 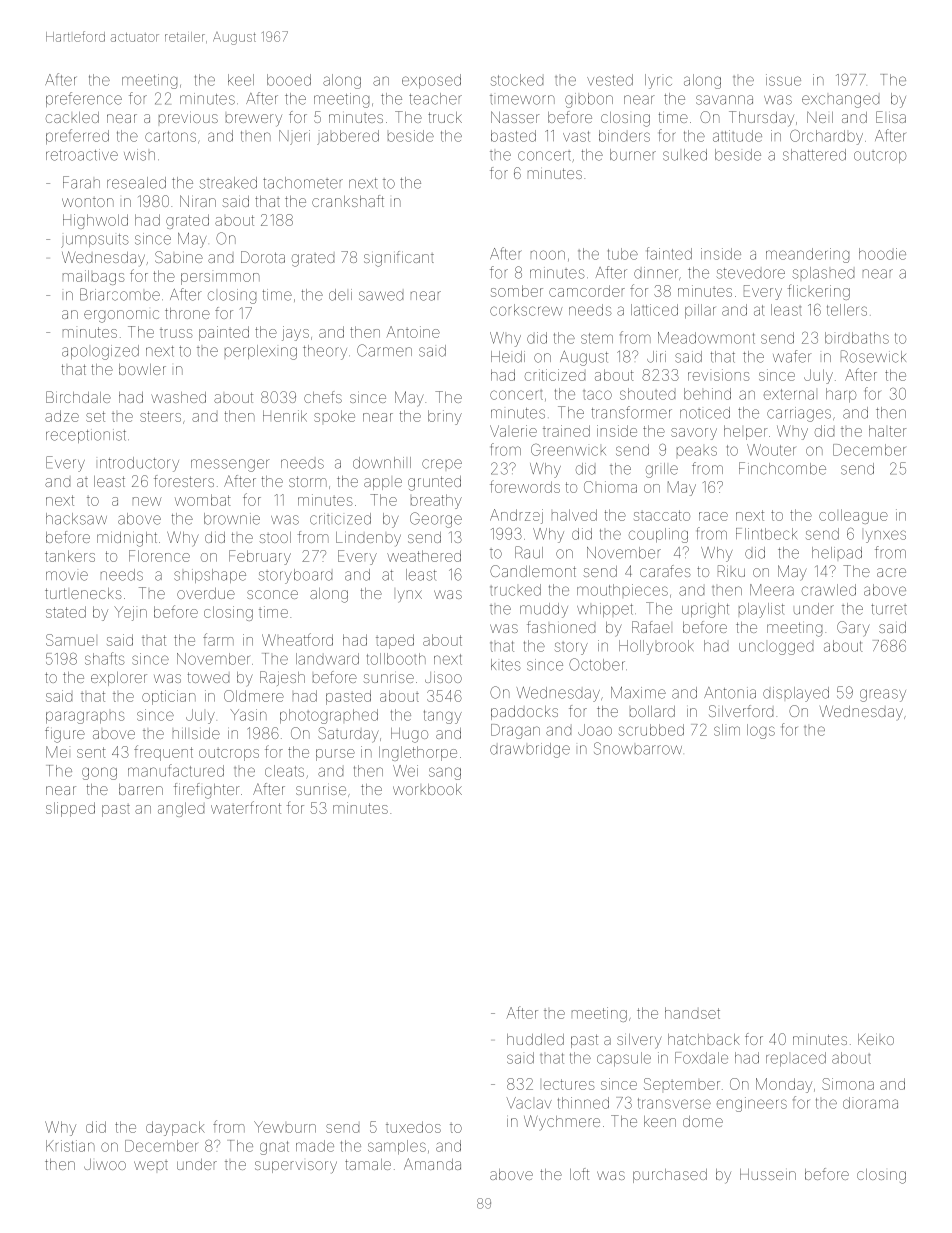 What do you see at coordinates (837, 553) in the image?
I see `helipad` at bounding box center [837, 553].
